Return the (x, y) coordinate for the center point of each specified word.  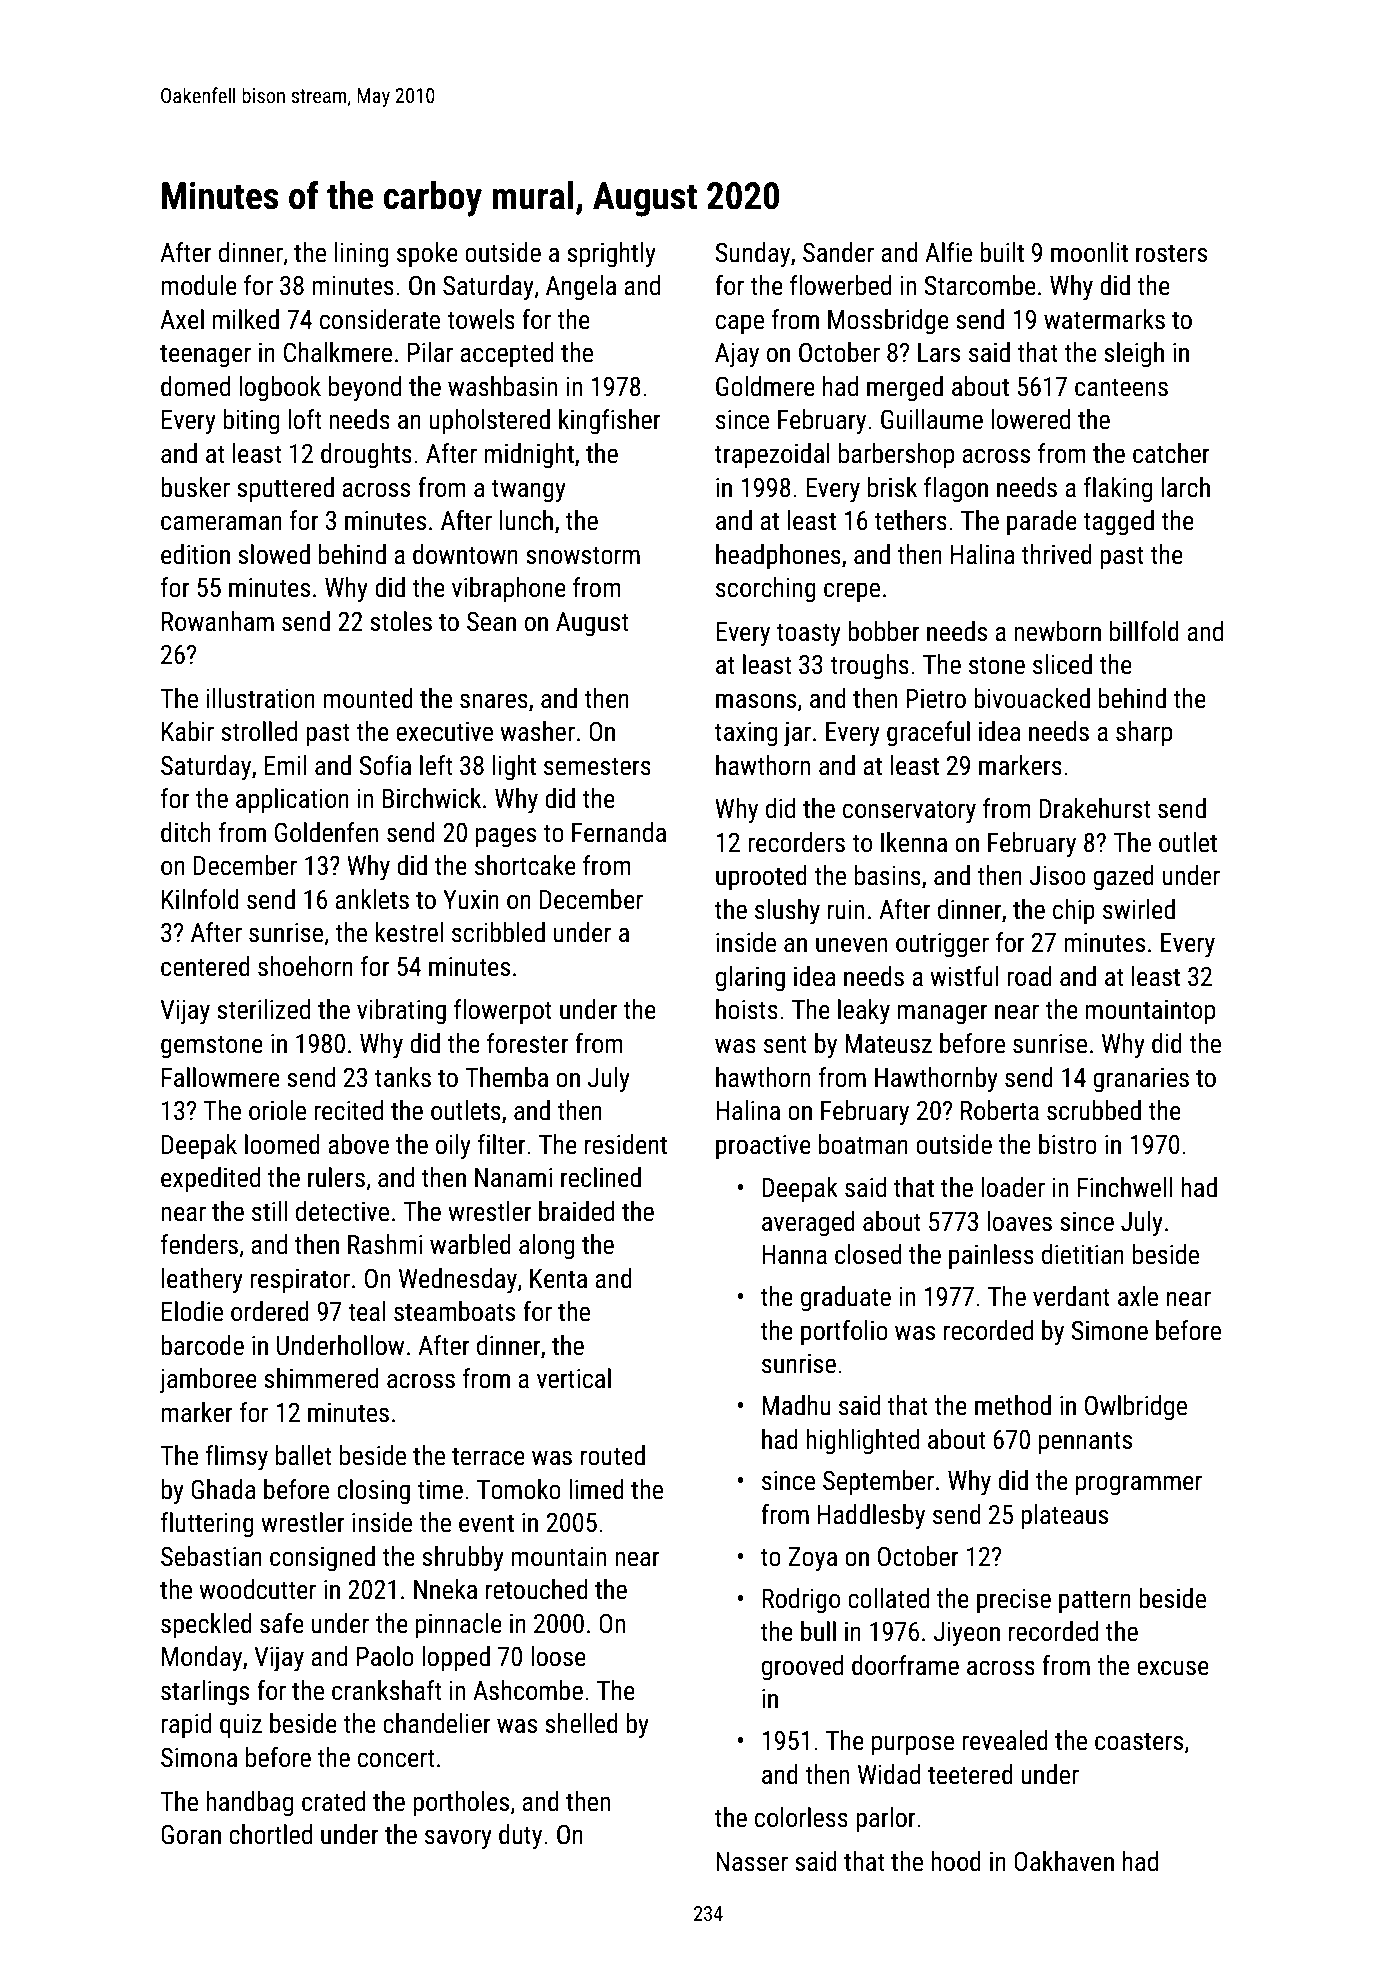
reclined (601, 1177)
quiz (241, 1726)
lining (361, 255)
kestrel (409, 932)
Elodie (192, 1311)
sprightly (611, 255)
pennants (1085, 1443)
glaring (750, 979)
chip (1074, 912)
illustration (260, 698)
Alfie (948, 252)
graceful (928, 734)
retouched (537, 1589)
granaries (1141, 1080)
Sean (491, 621)
